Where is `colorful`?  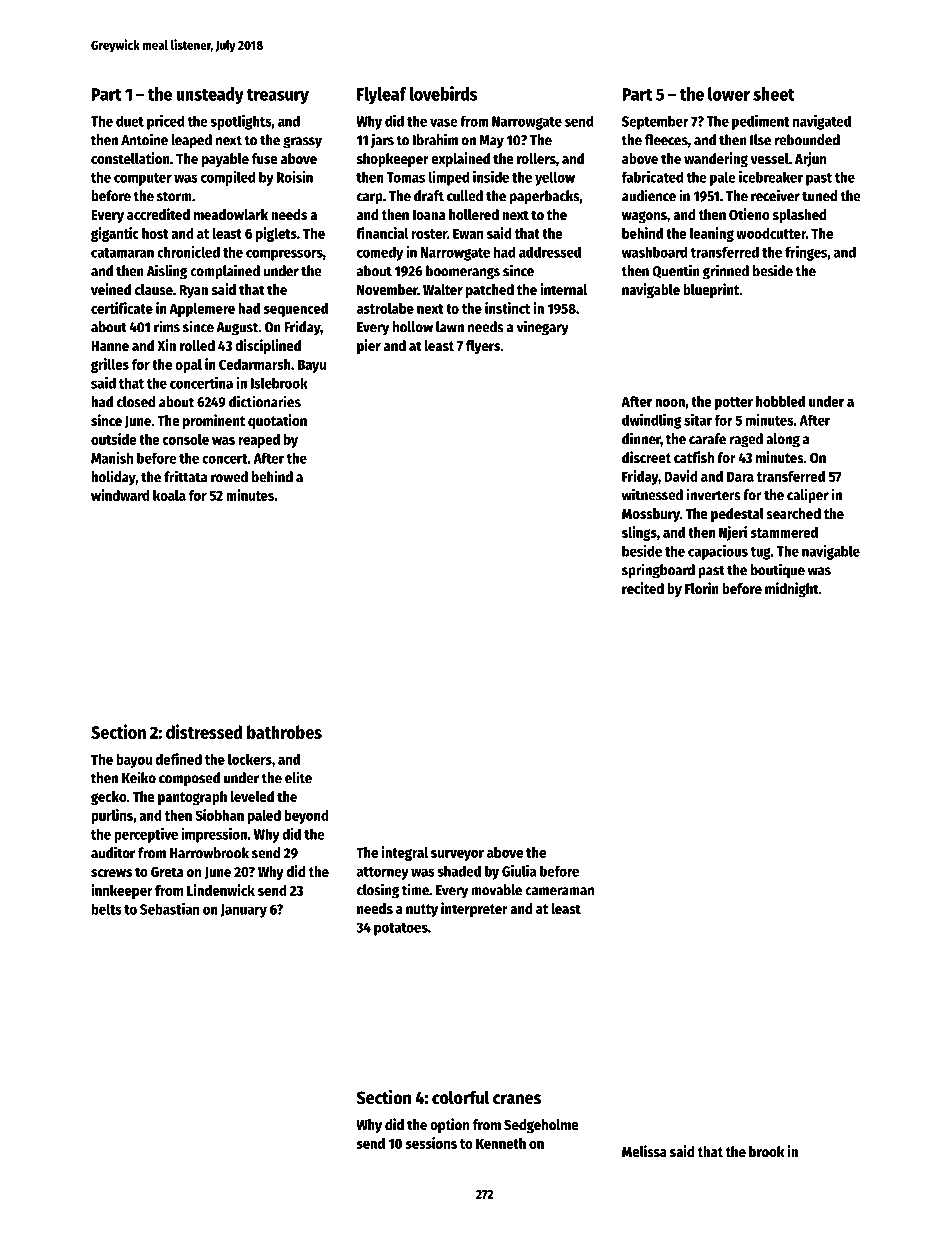 colorful is located at coordinates (461, 1097).
